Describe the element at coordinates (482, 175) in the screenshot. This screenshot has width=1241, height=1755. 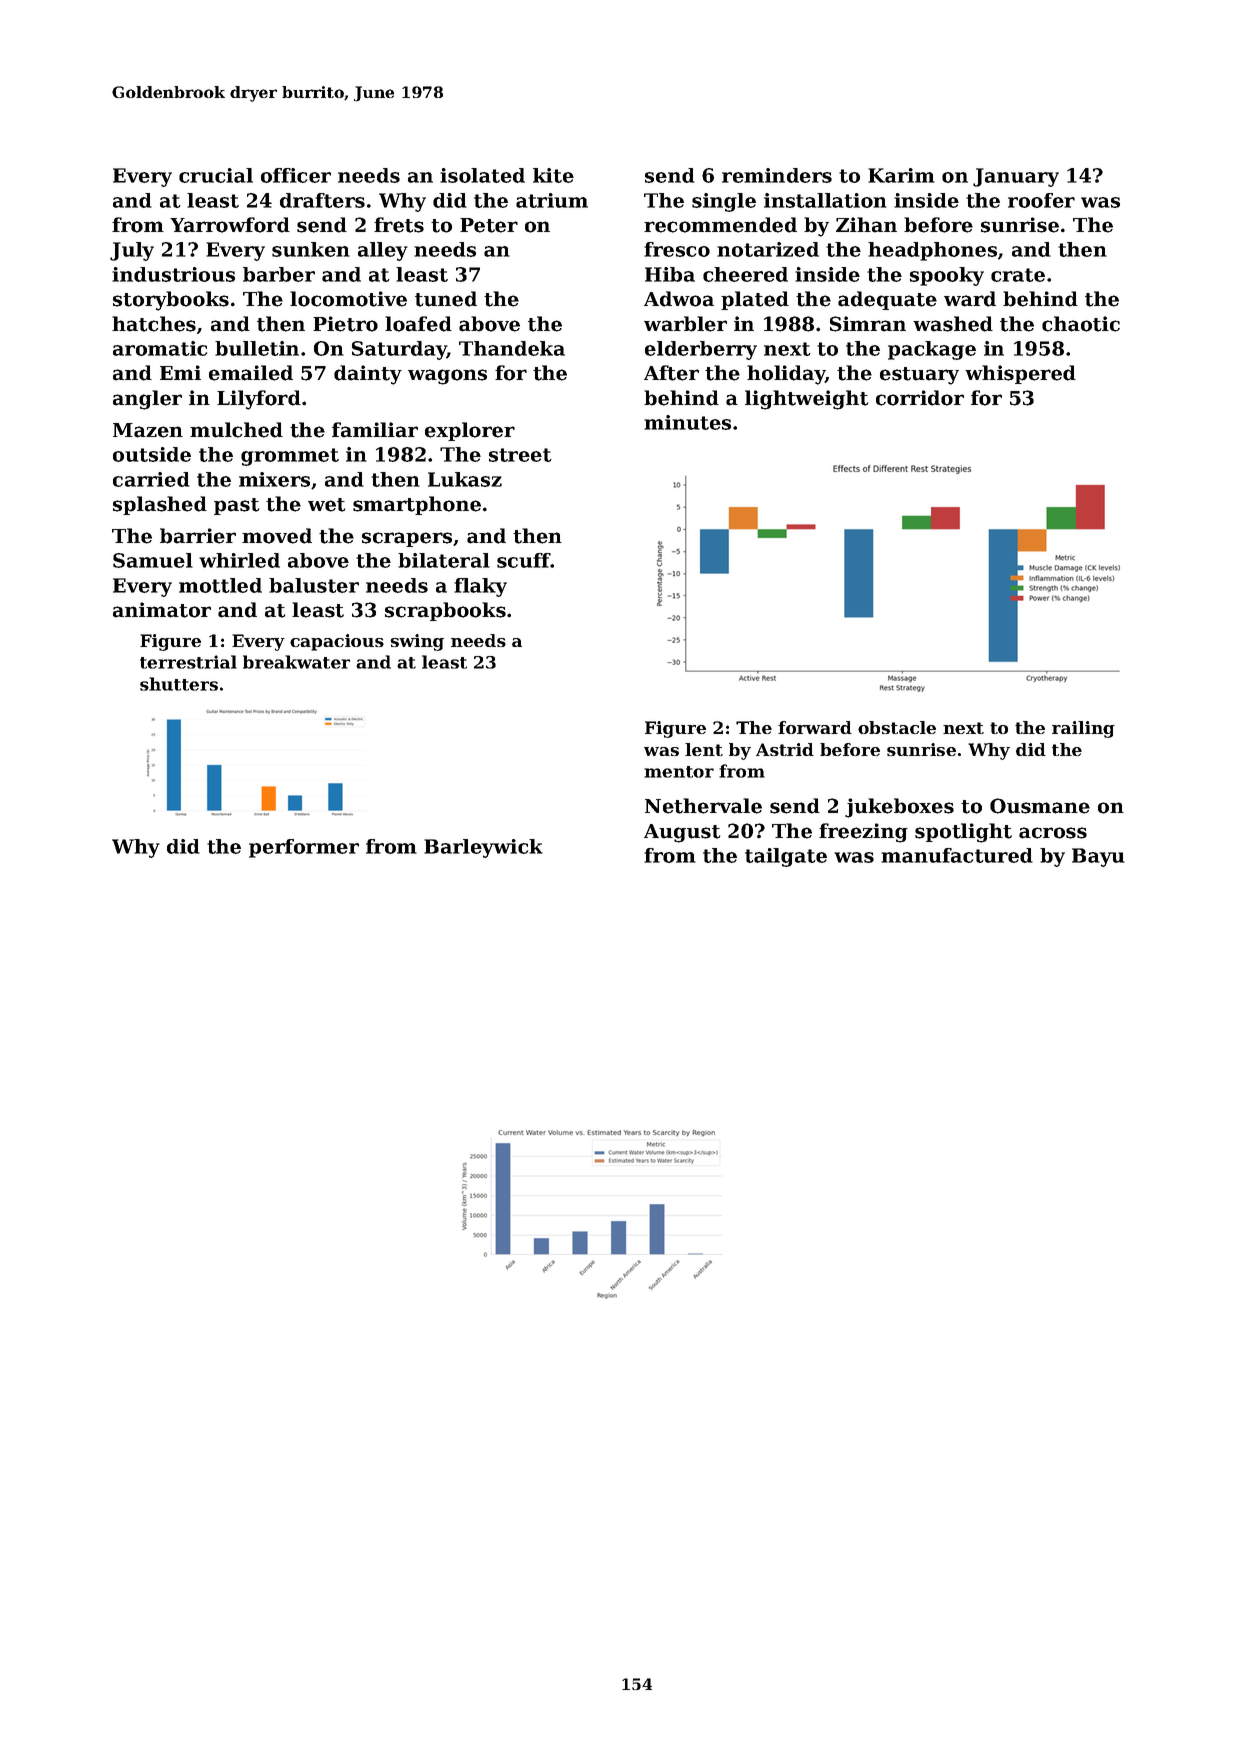
I see `isolated` at that location.
